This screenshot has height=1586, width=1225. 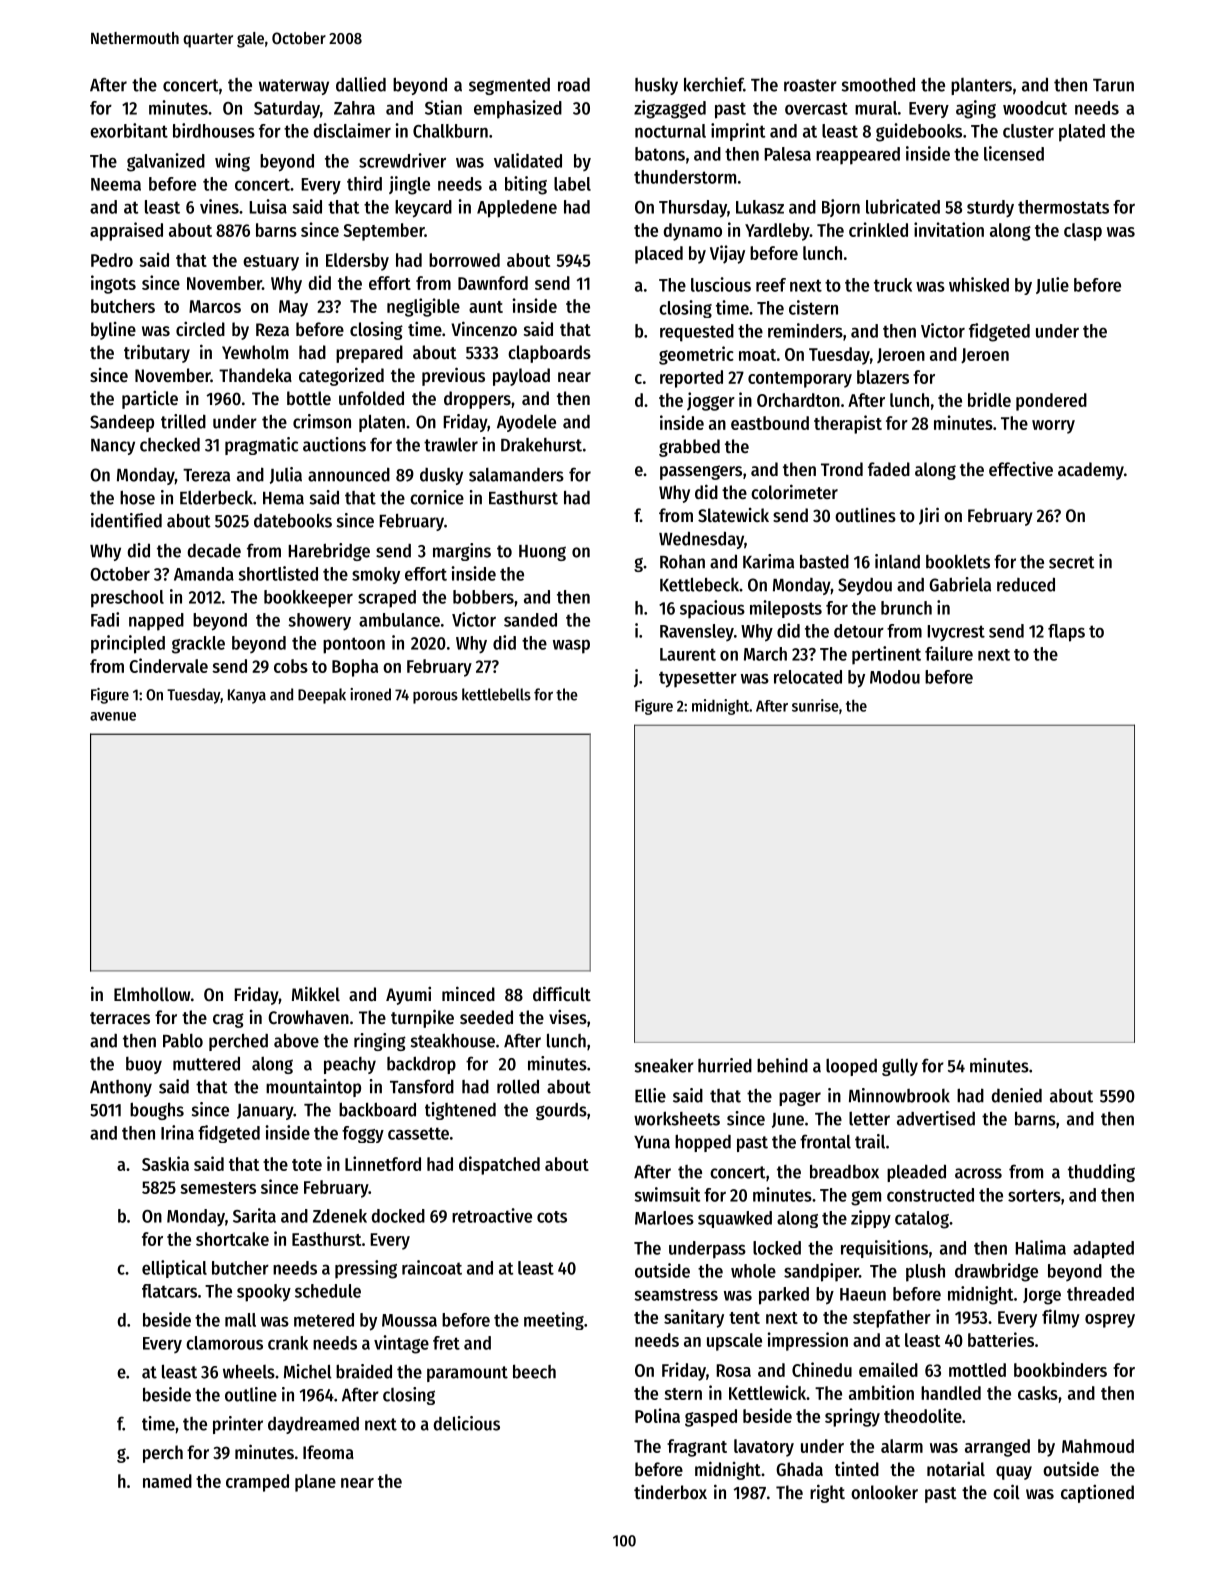 What do you see at coordinates (682, 562) in the screenshot?
I see `Rohan` at bounding box center [682, 562].
